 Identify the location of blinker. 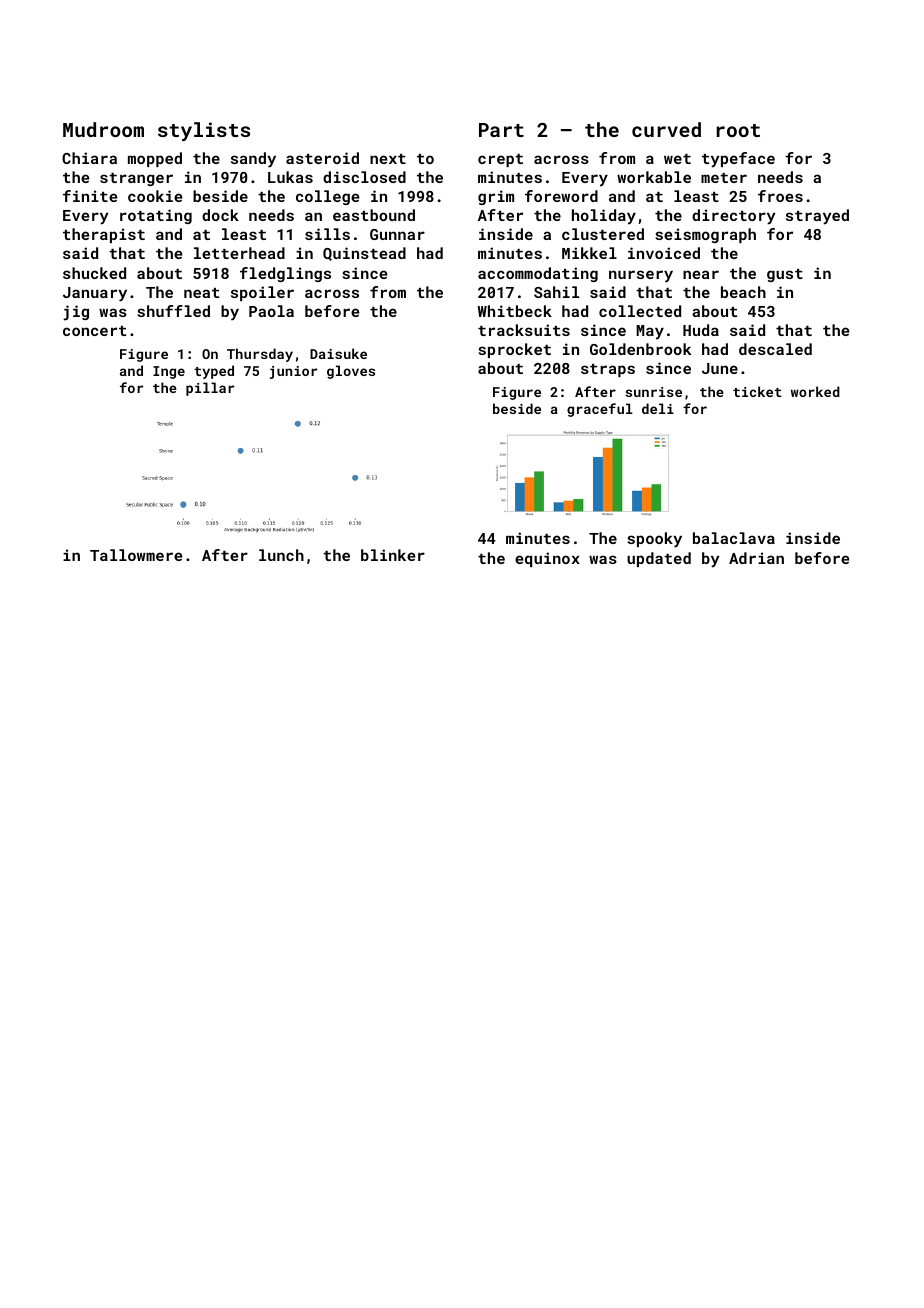
(393, 555).
